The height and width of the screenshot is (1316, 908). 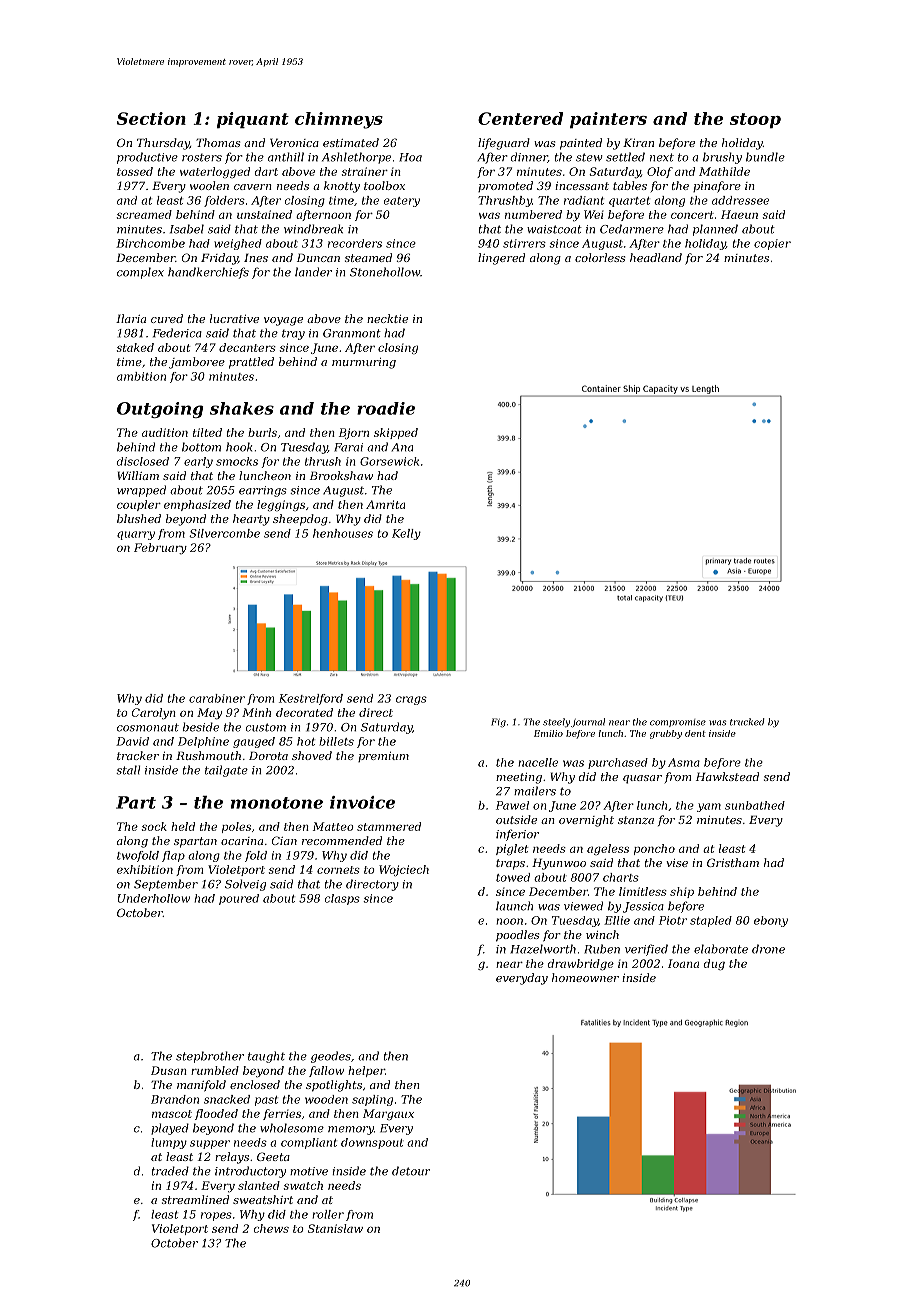 What do you see at coordinates (293, 335) in the screenshot?
I see `tray` at bounding box center [293, 335].
